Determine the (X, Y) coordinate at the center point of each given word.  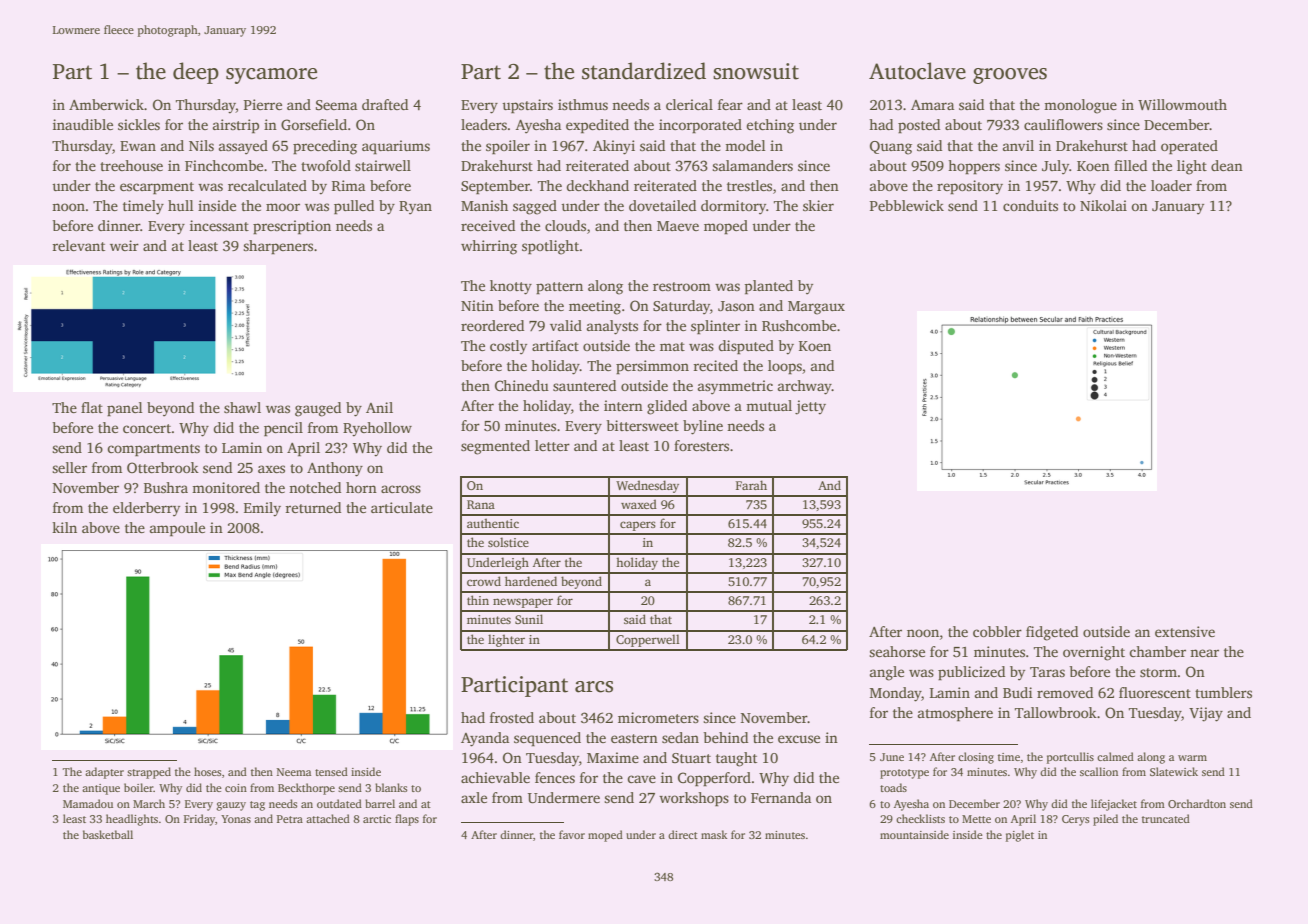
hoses (208, 771)
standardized (644, 71)
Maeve (678, 226)
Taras (1047, 672)
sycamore (271, 76)
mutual (769, 405)
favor (572, 834)
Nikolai (1103, 205)
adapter (104, 773)
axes (271, 469)
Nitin (477, 305)
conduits (1030, 205)
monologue (1080, 106)
